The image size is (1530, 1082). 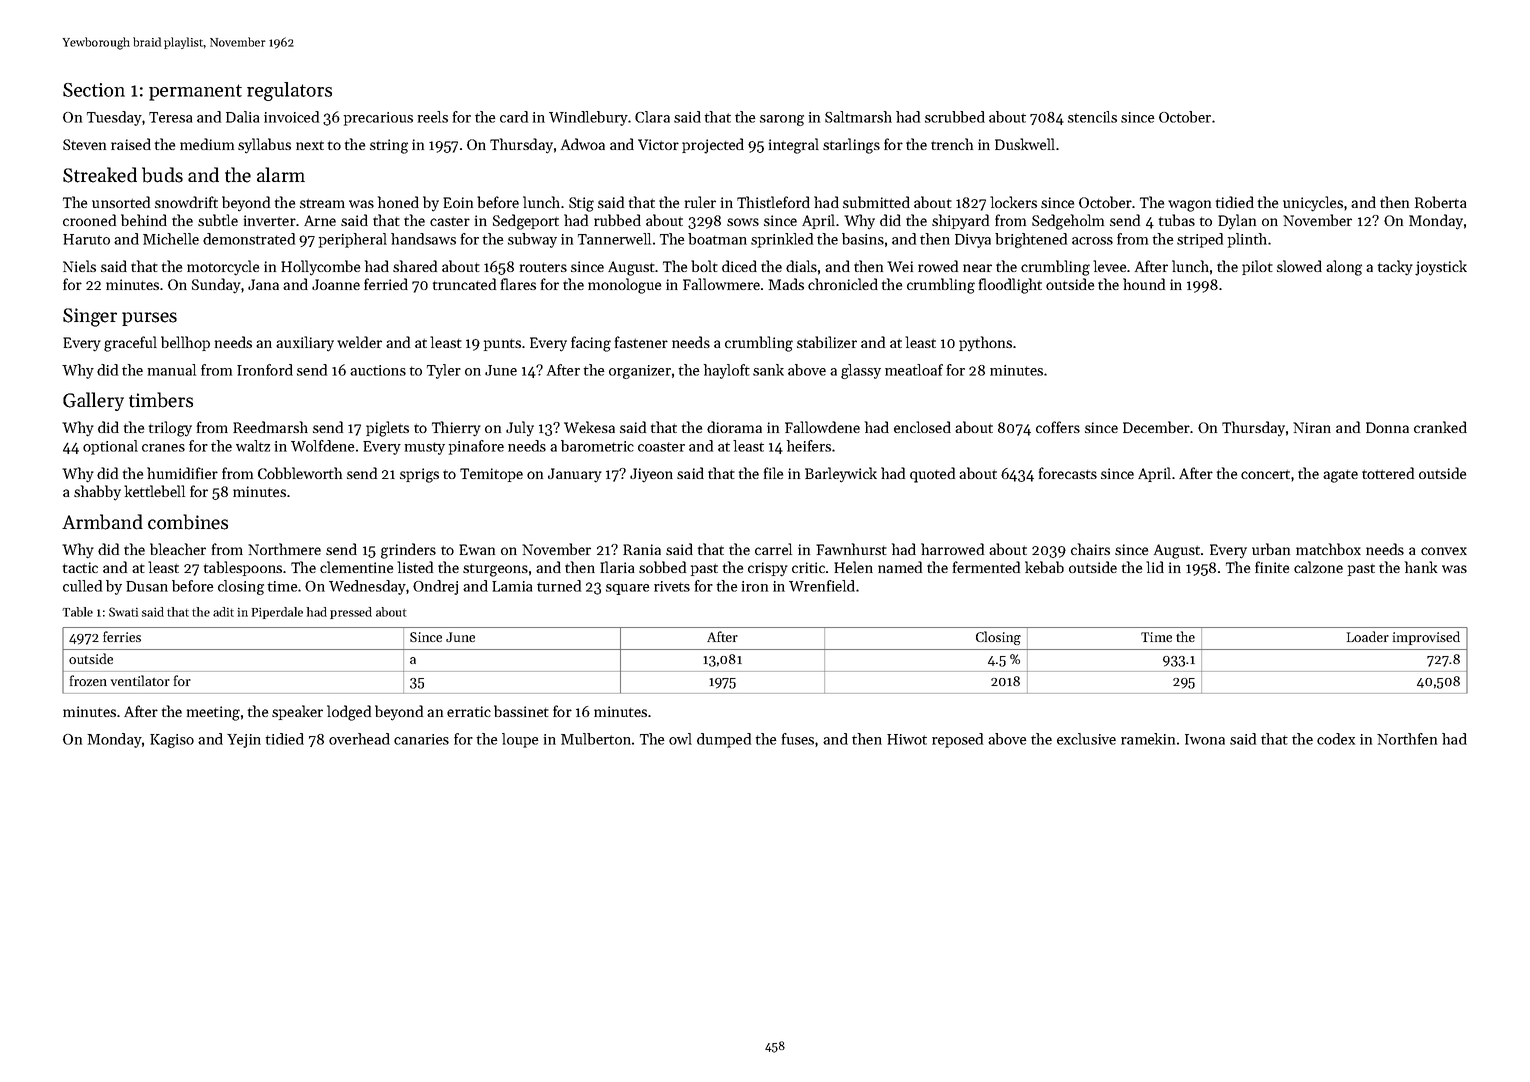 What do you see at coordinates (1368, 636) in the screenshot?
I see `Loader` at bounding box center [1368, 636].
